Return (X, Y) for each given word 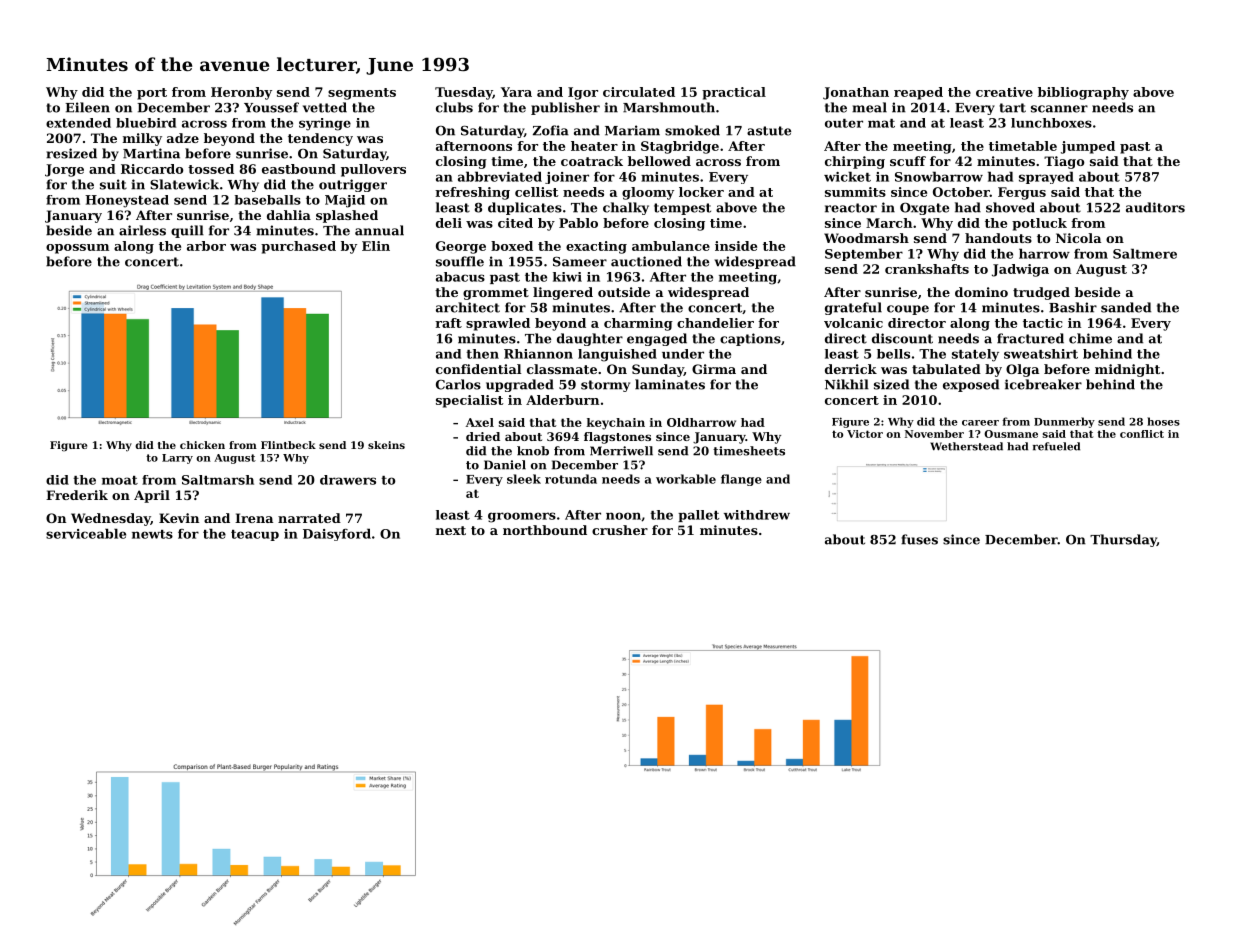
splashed (347, 216)
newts (152, 534)
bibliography (1083, 93)
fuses (919, 539)
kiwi (567, 277)
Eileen (87, 107)
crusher (620, 530)
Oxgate (924, 209)
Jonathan (856, 93)
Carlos (458, 384)
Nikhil (847, 384)
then (482, 354)
